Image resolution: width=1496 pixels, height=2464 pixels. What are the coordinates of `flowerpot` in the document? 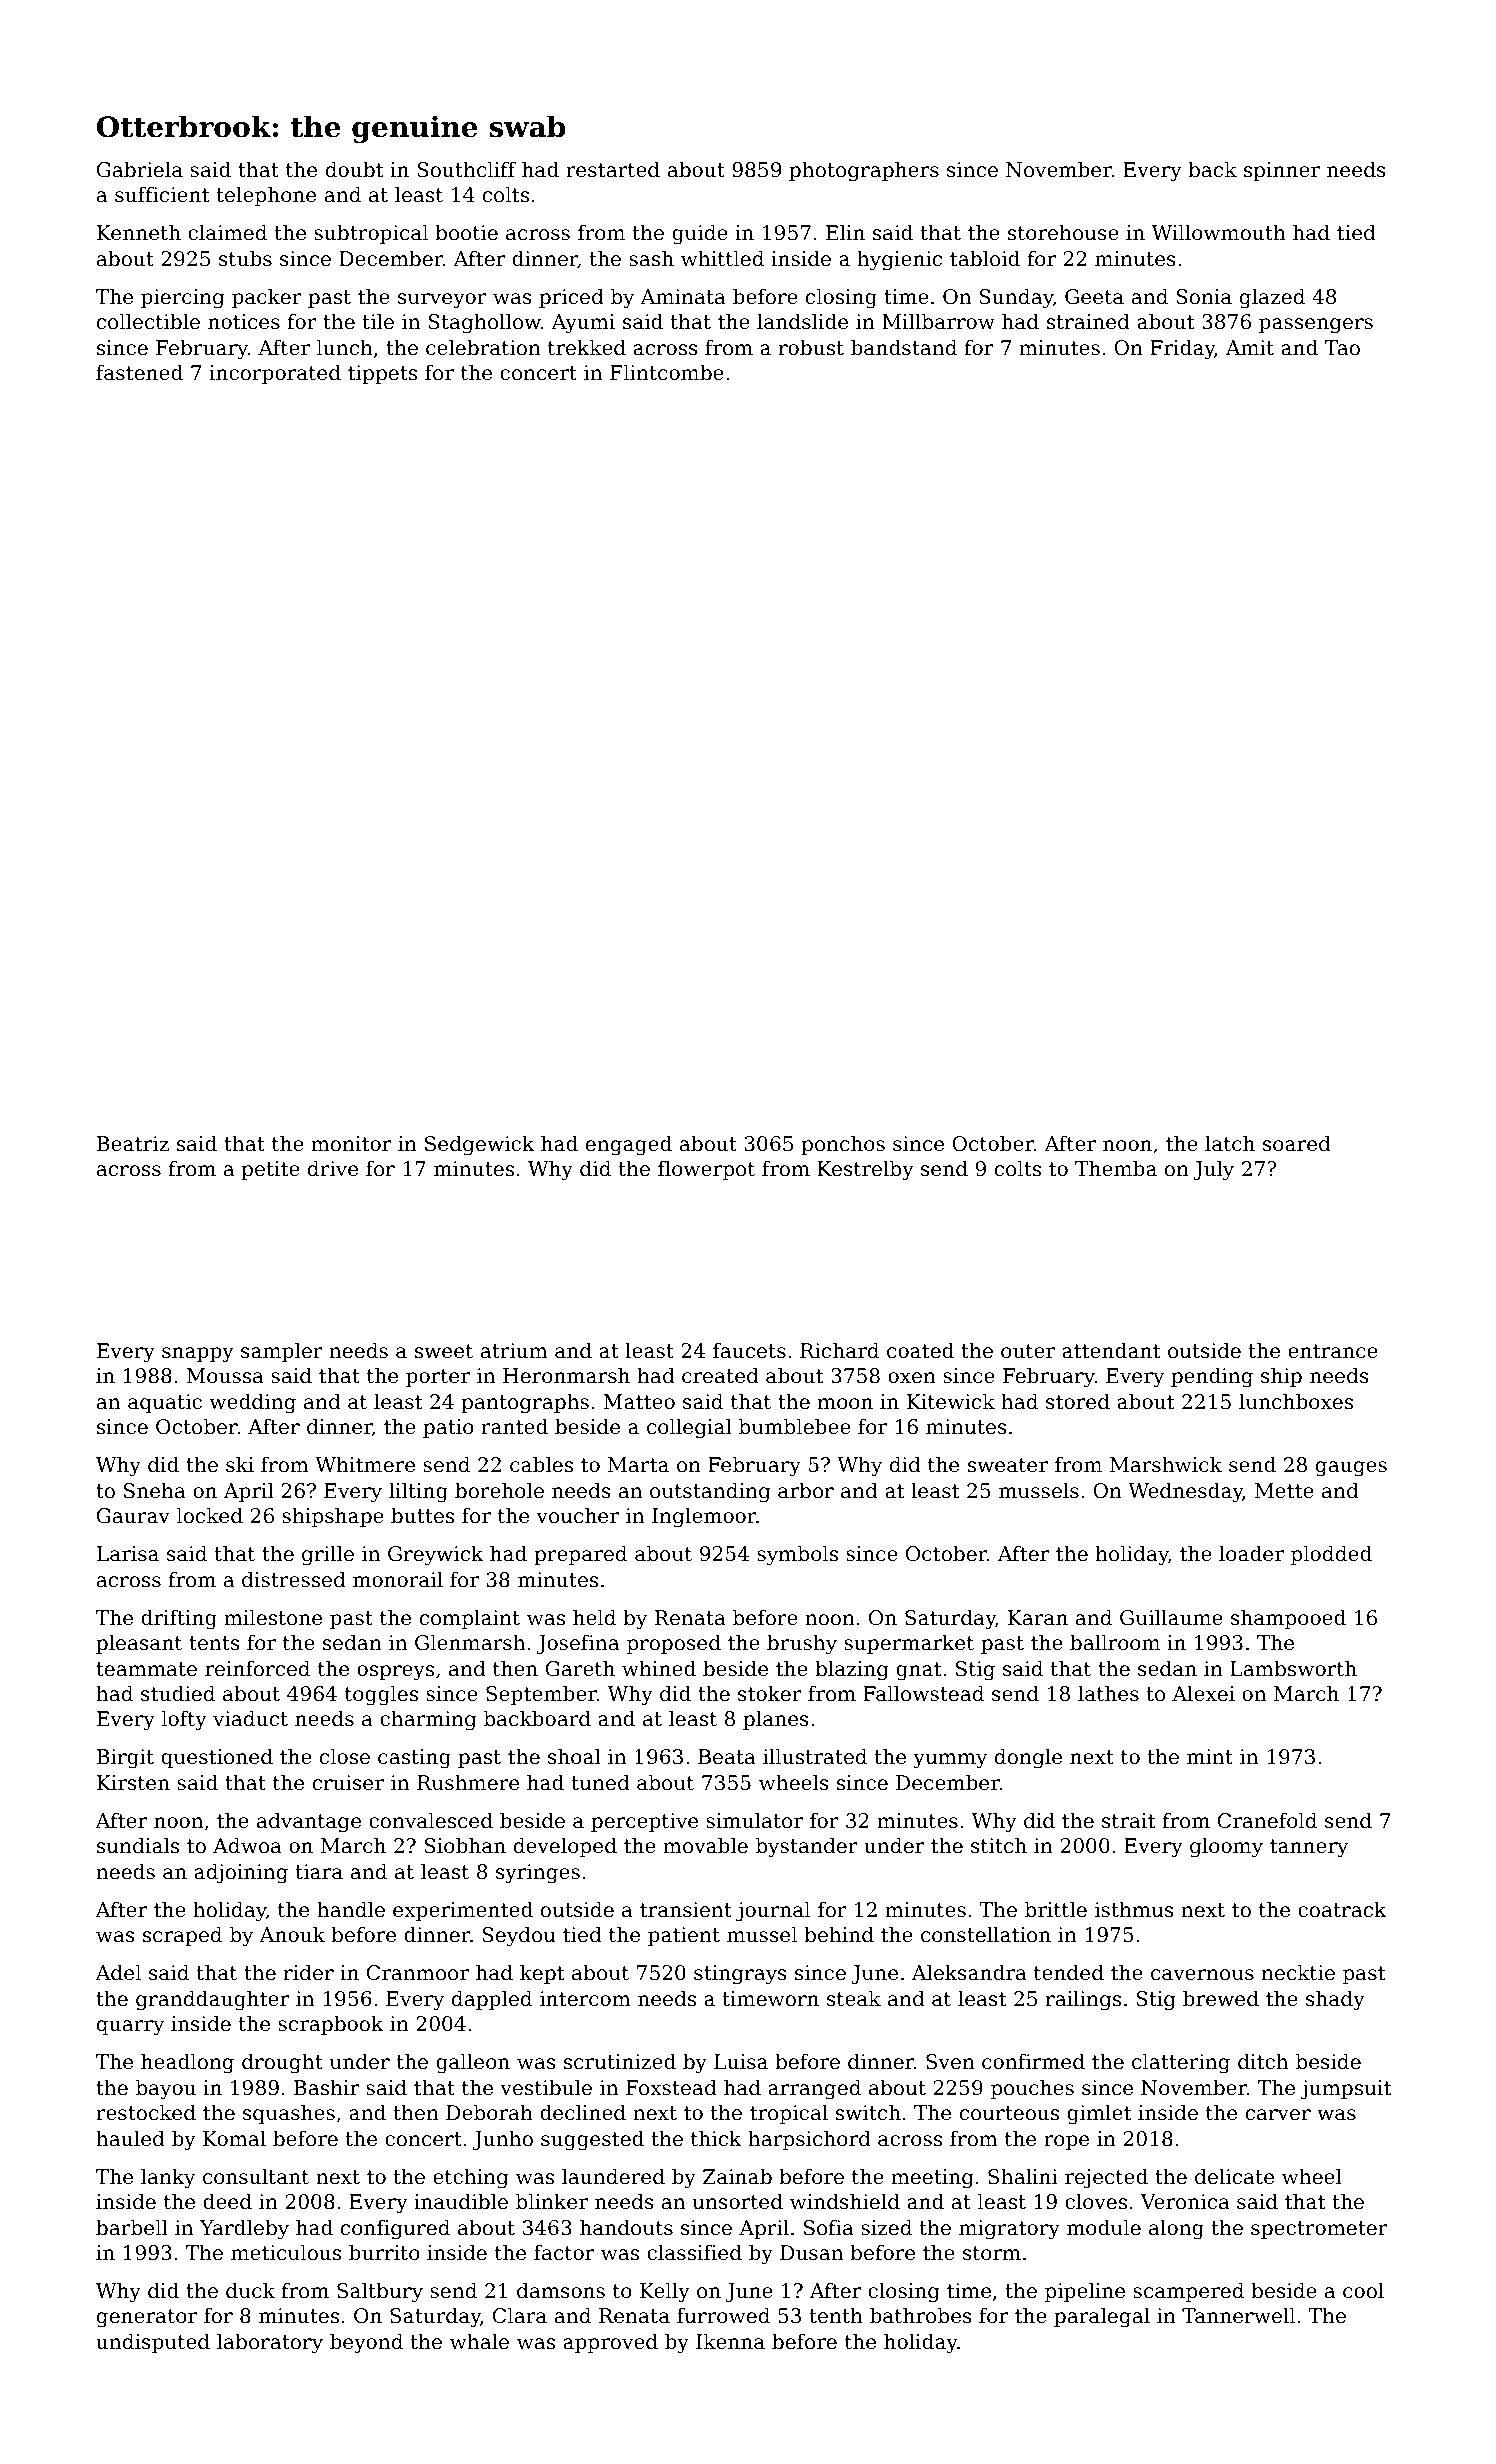 It's located at (706, 1170).
